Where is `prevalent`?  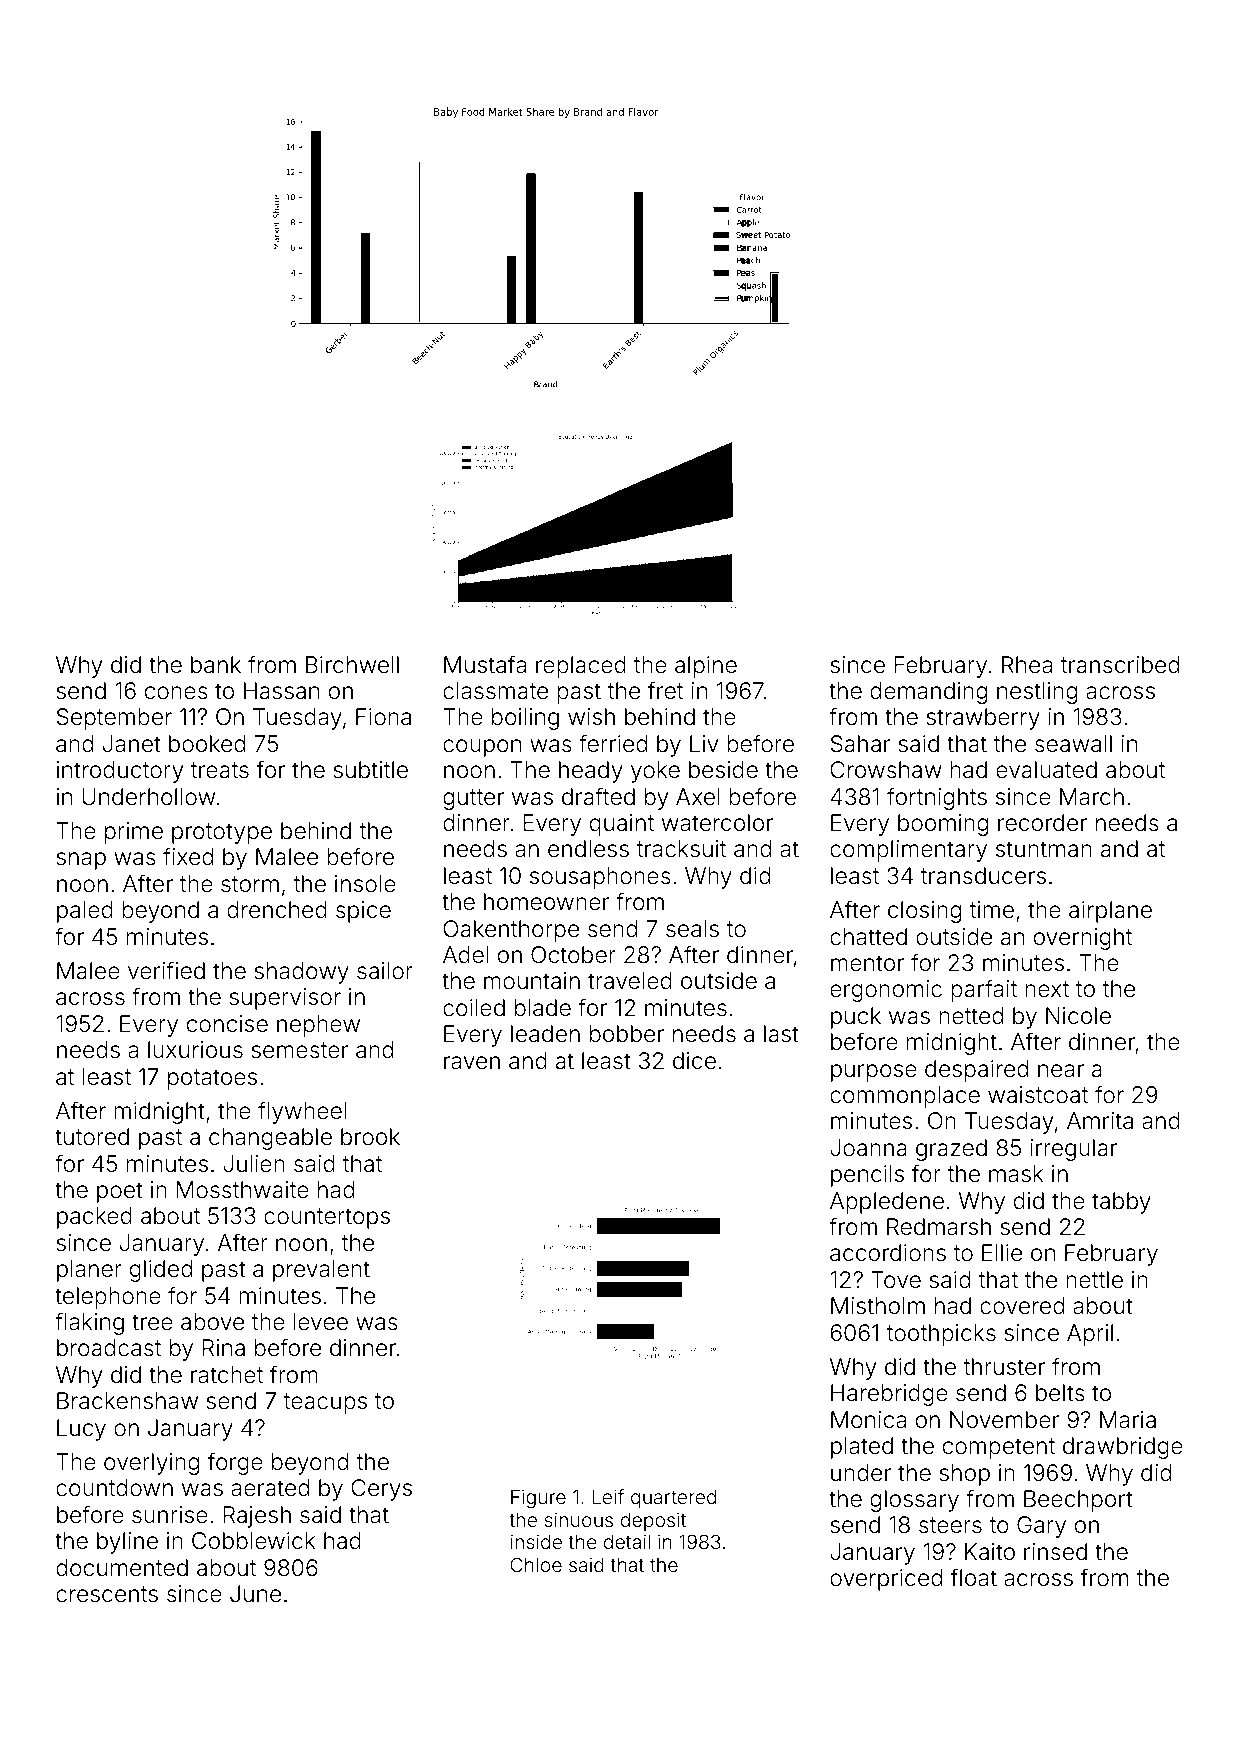 prevalent is located at coordinates (321, 1271).
